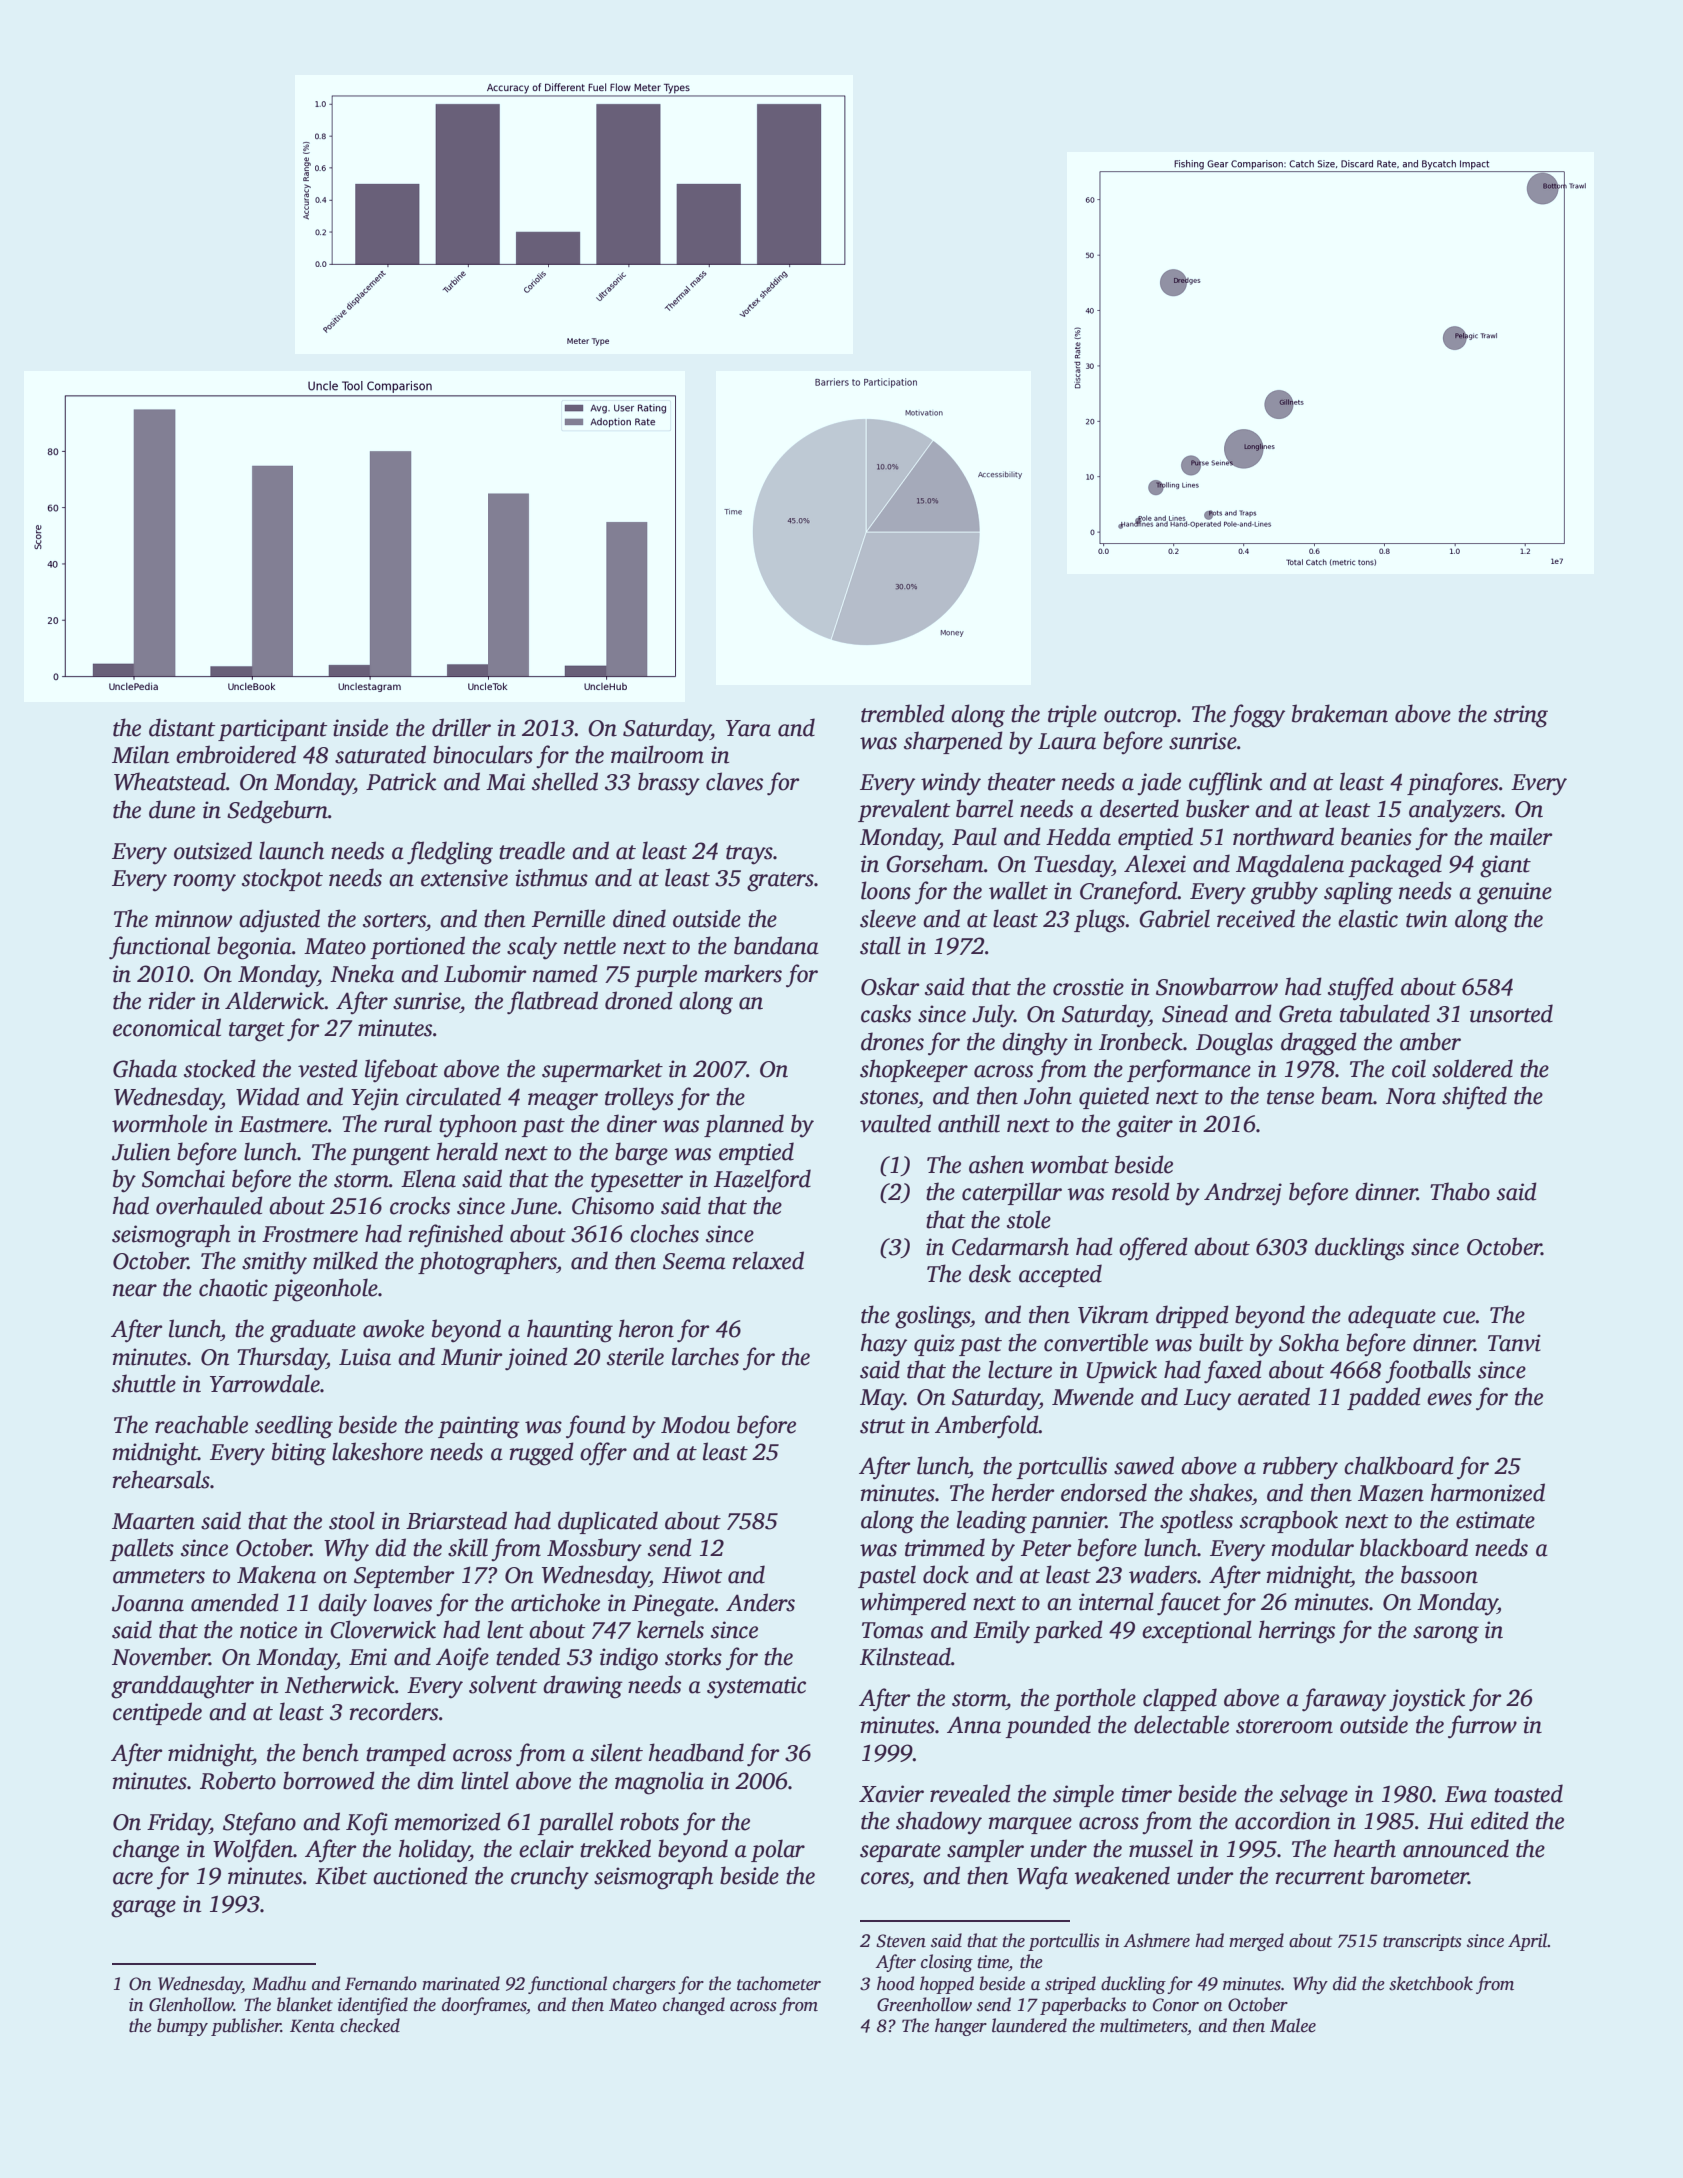 This screenshot has width=1683, height=2178. What do you see at coordinates (644, 1985) in the screenshot?
I see `chargers` at bounding box center [644, 1985].
